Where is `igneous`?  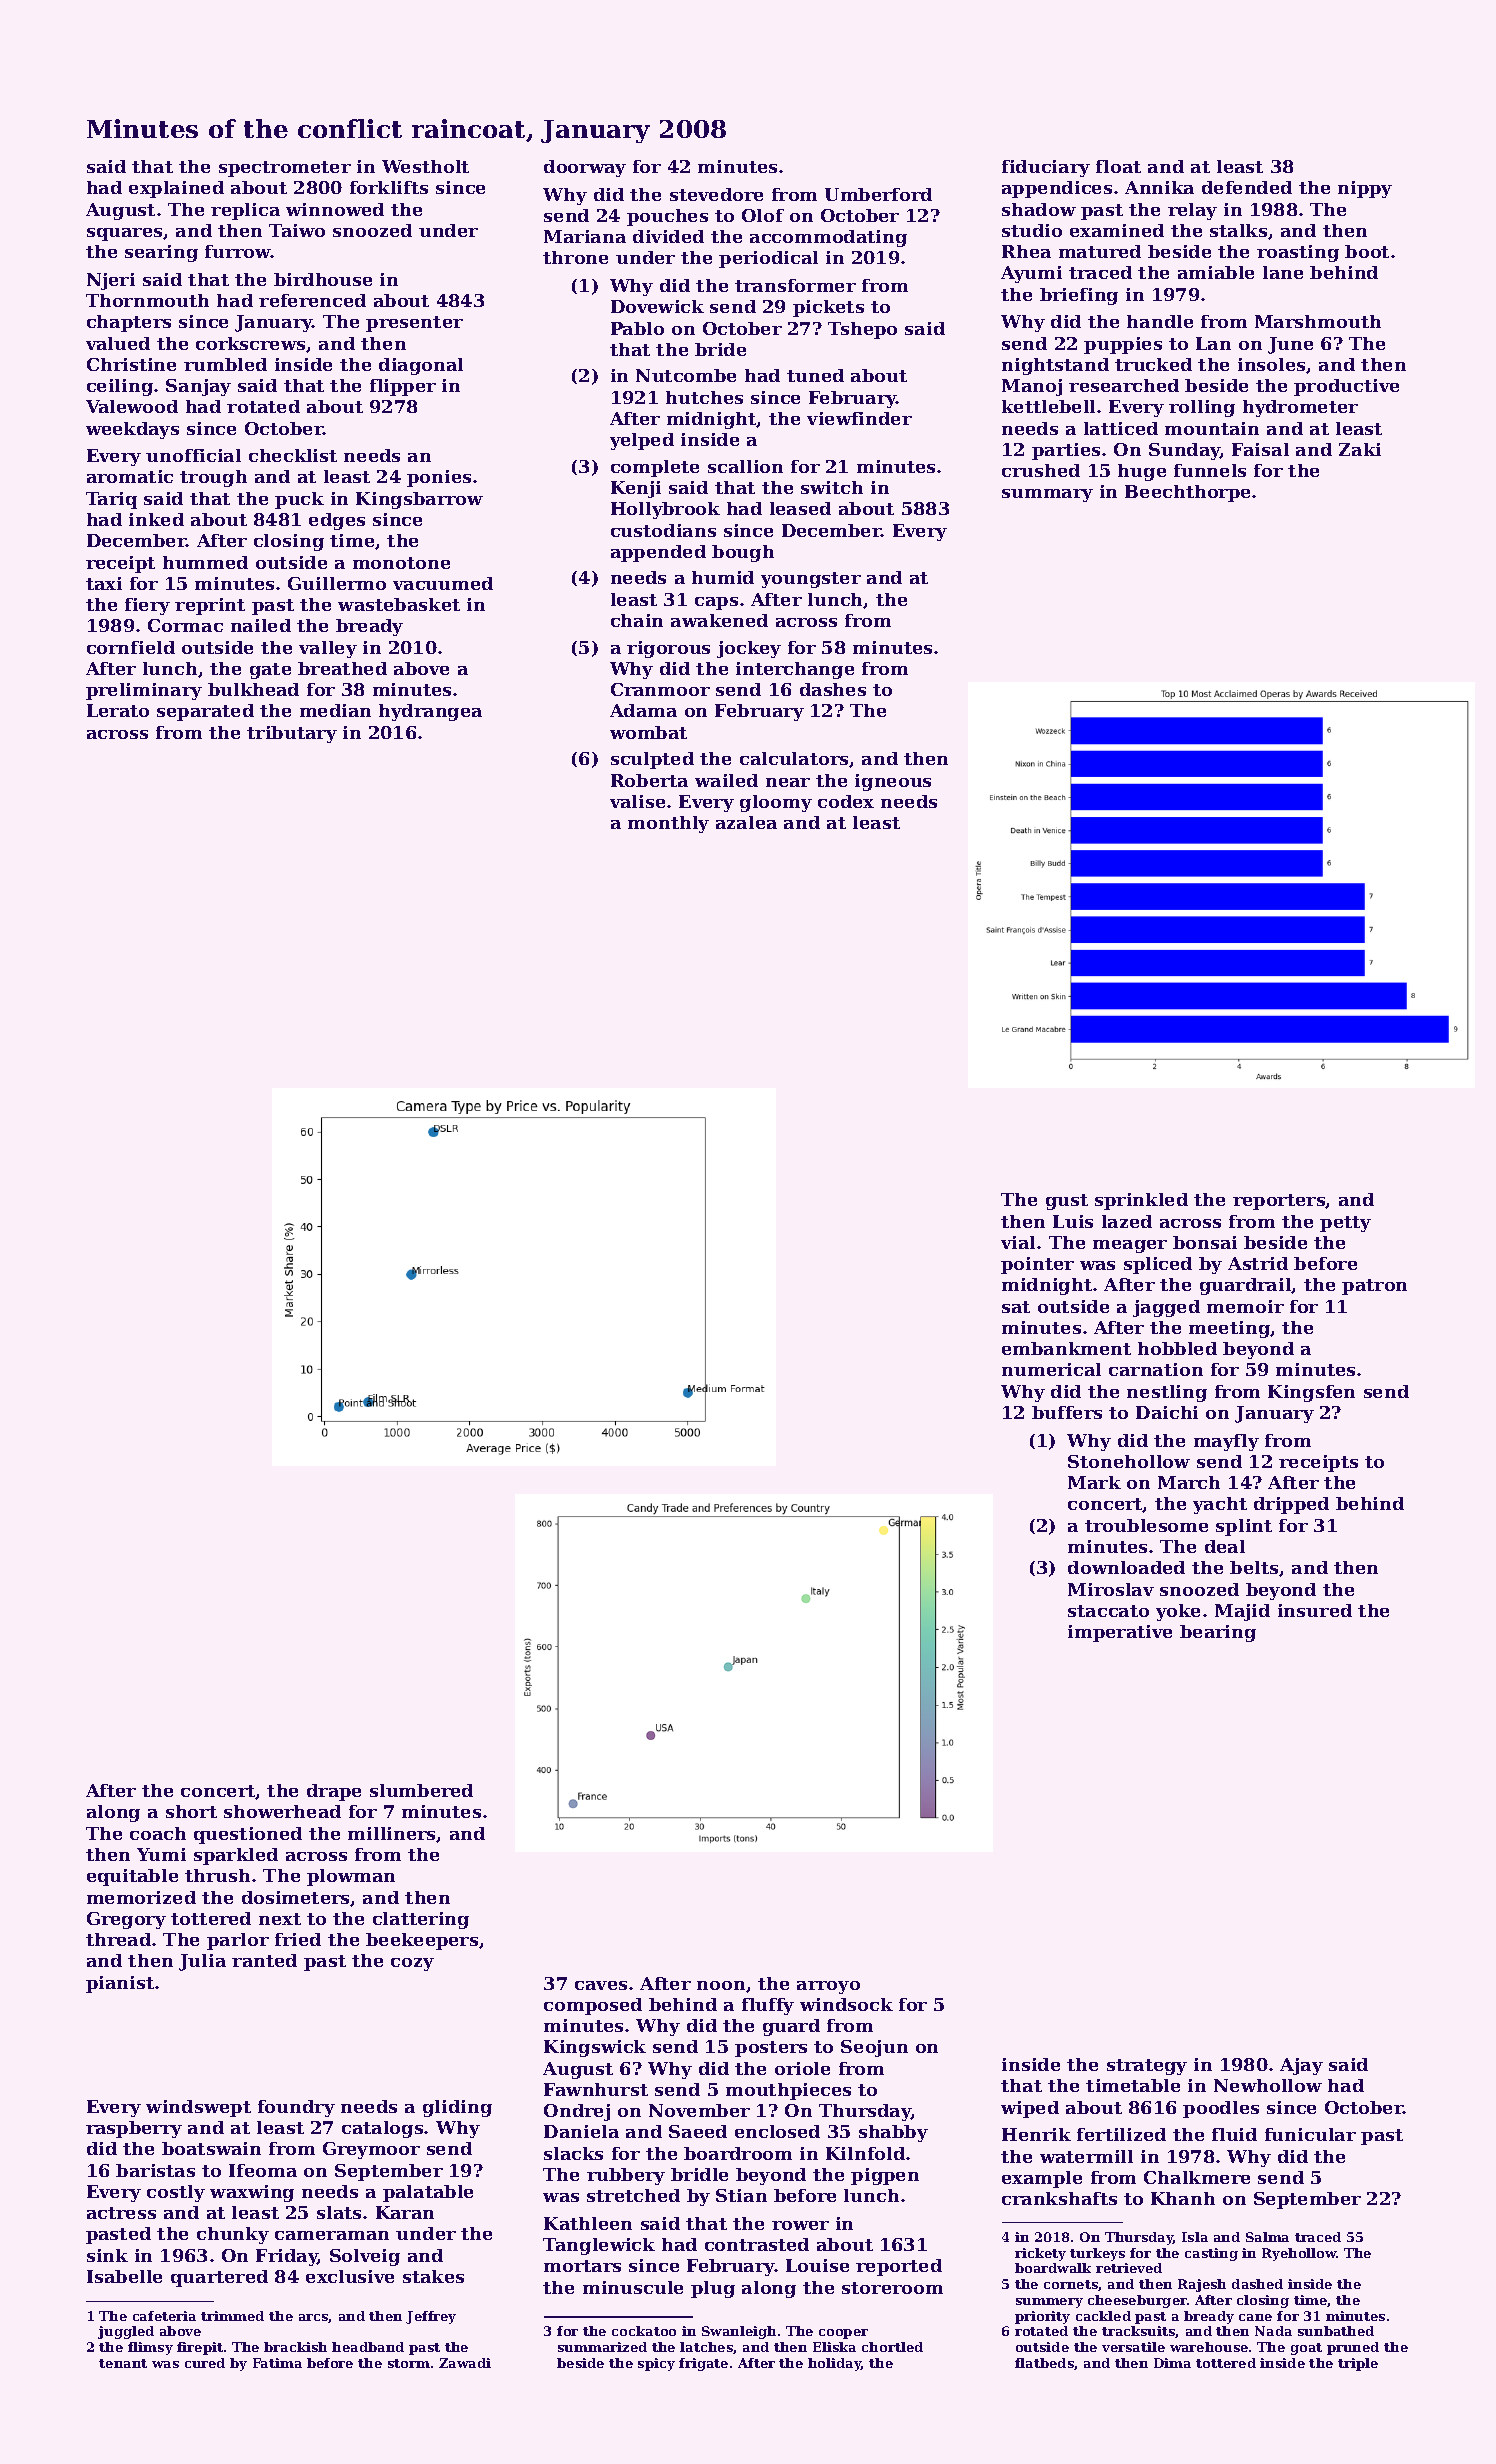
igneous is located at coordinates (893, 782).
